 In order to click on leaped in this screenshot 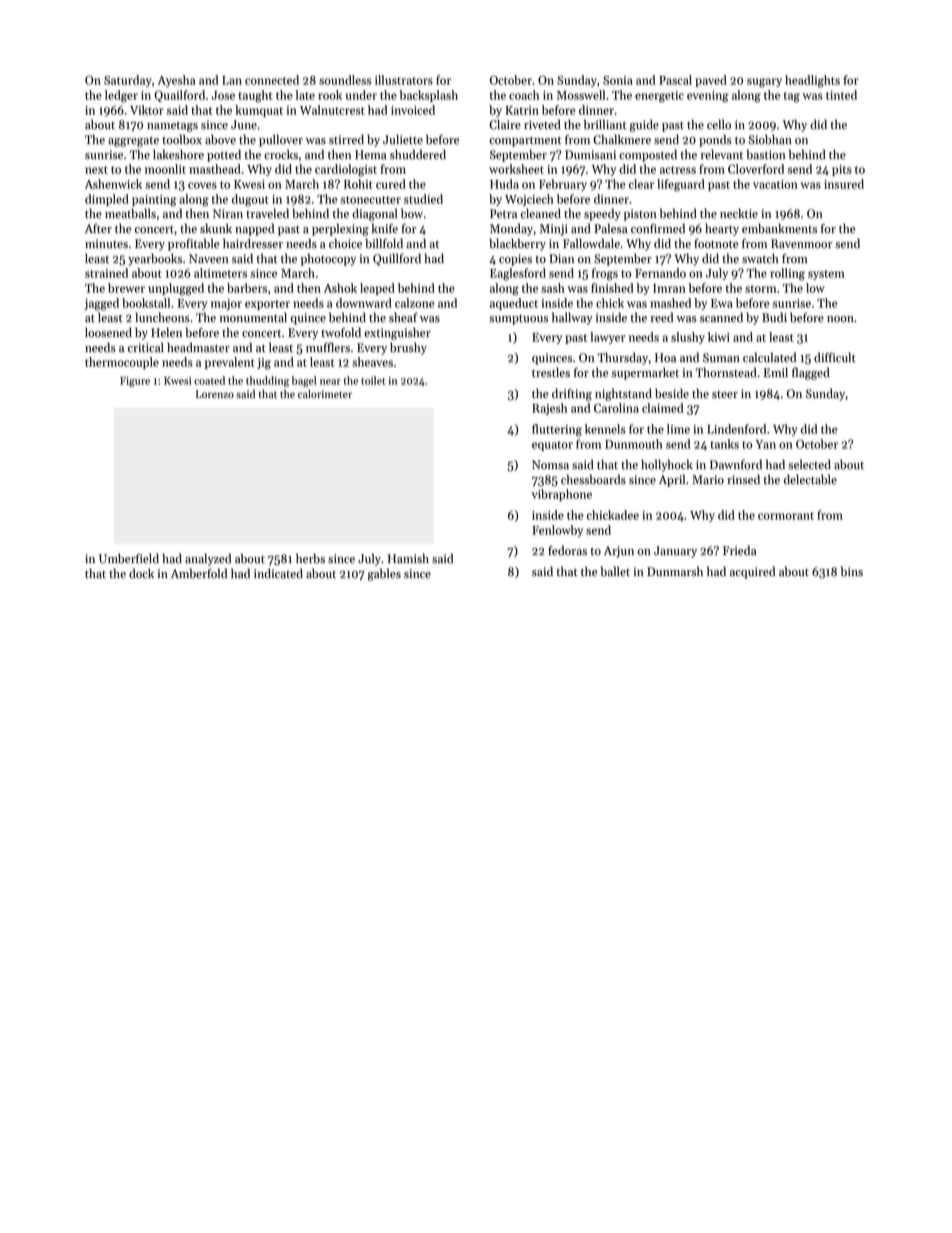, I will do `click(377, 289)`.
